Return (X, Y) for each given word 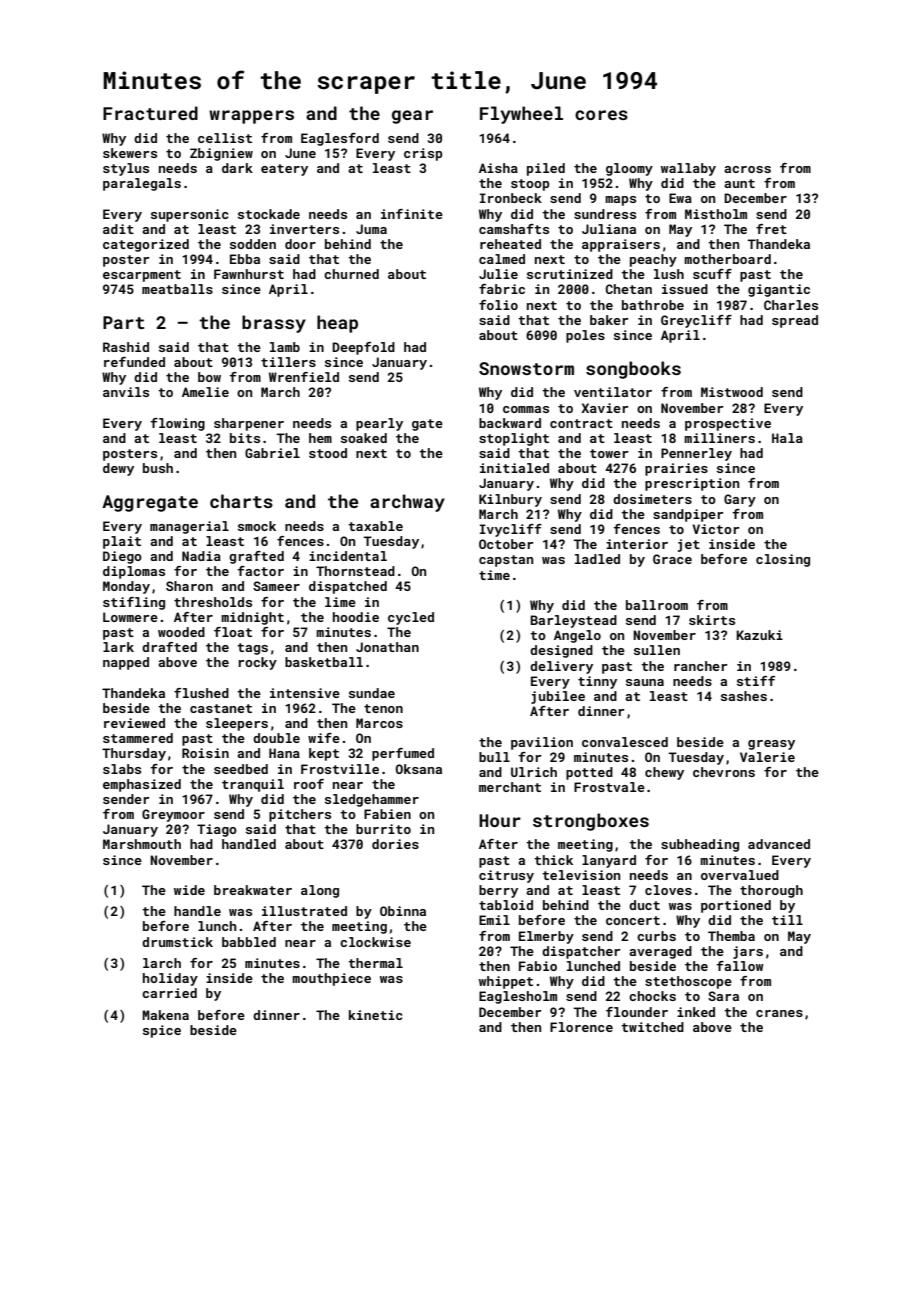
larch (162, 963)
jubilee (558, 697)
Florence (581, 1027)
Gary (740, 500)
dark (237, 168)
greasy (771, 745)
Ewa (680, 198)
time (494, 575)
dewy (118, 469)
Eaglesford (340, 139)
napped (126, 663)
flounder (637, 1012)
